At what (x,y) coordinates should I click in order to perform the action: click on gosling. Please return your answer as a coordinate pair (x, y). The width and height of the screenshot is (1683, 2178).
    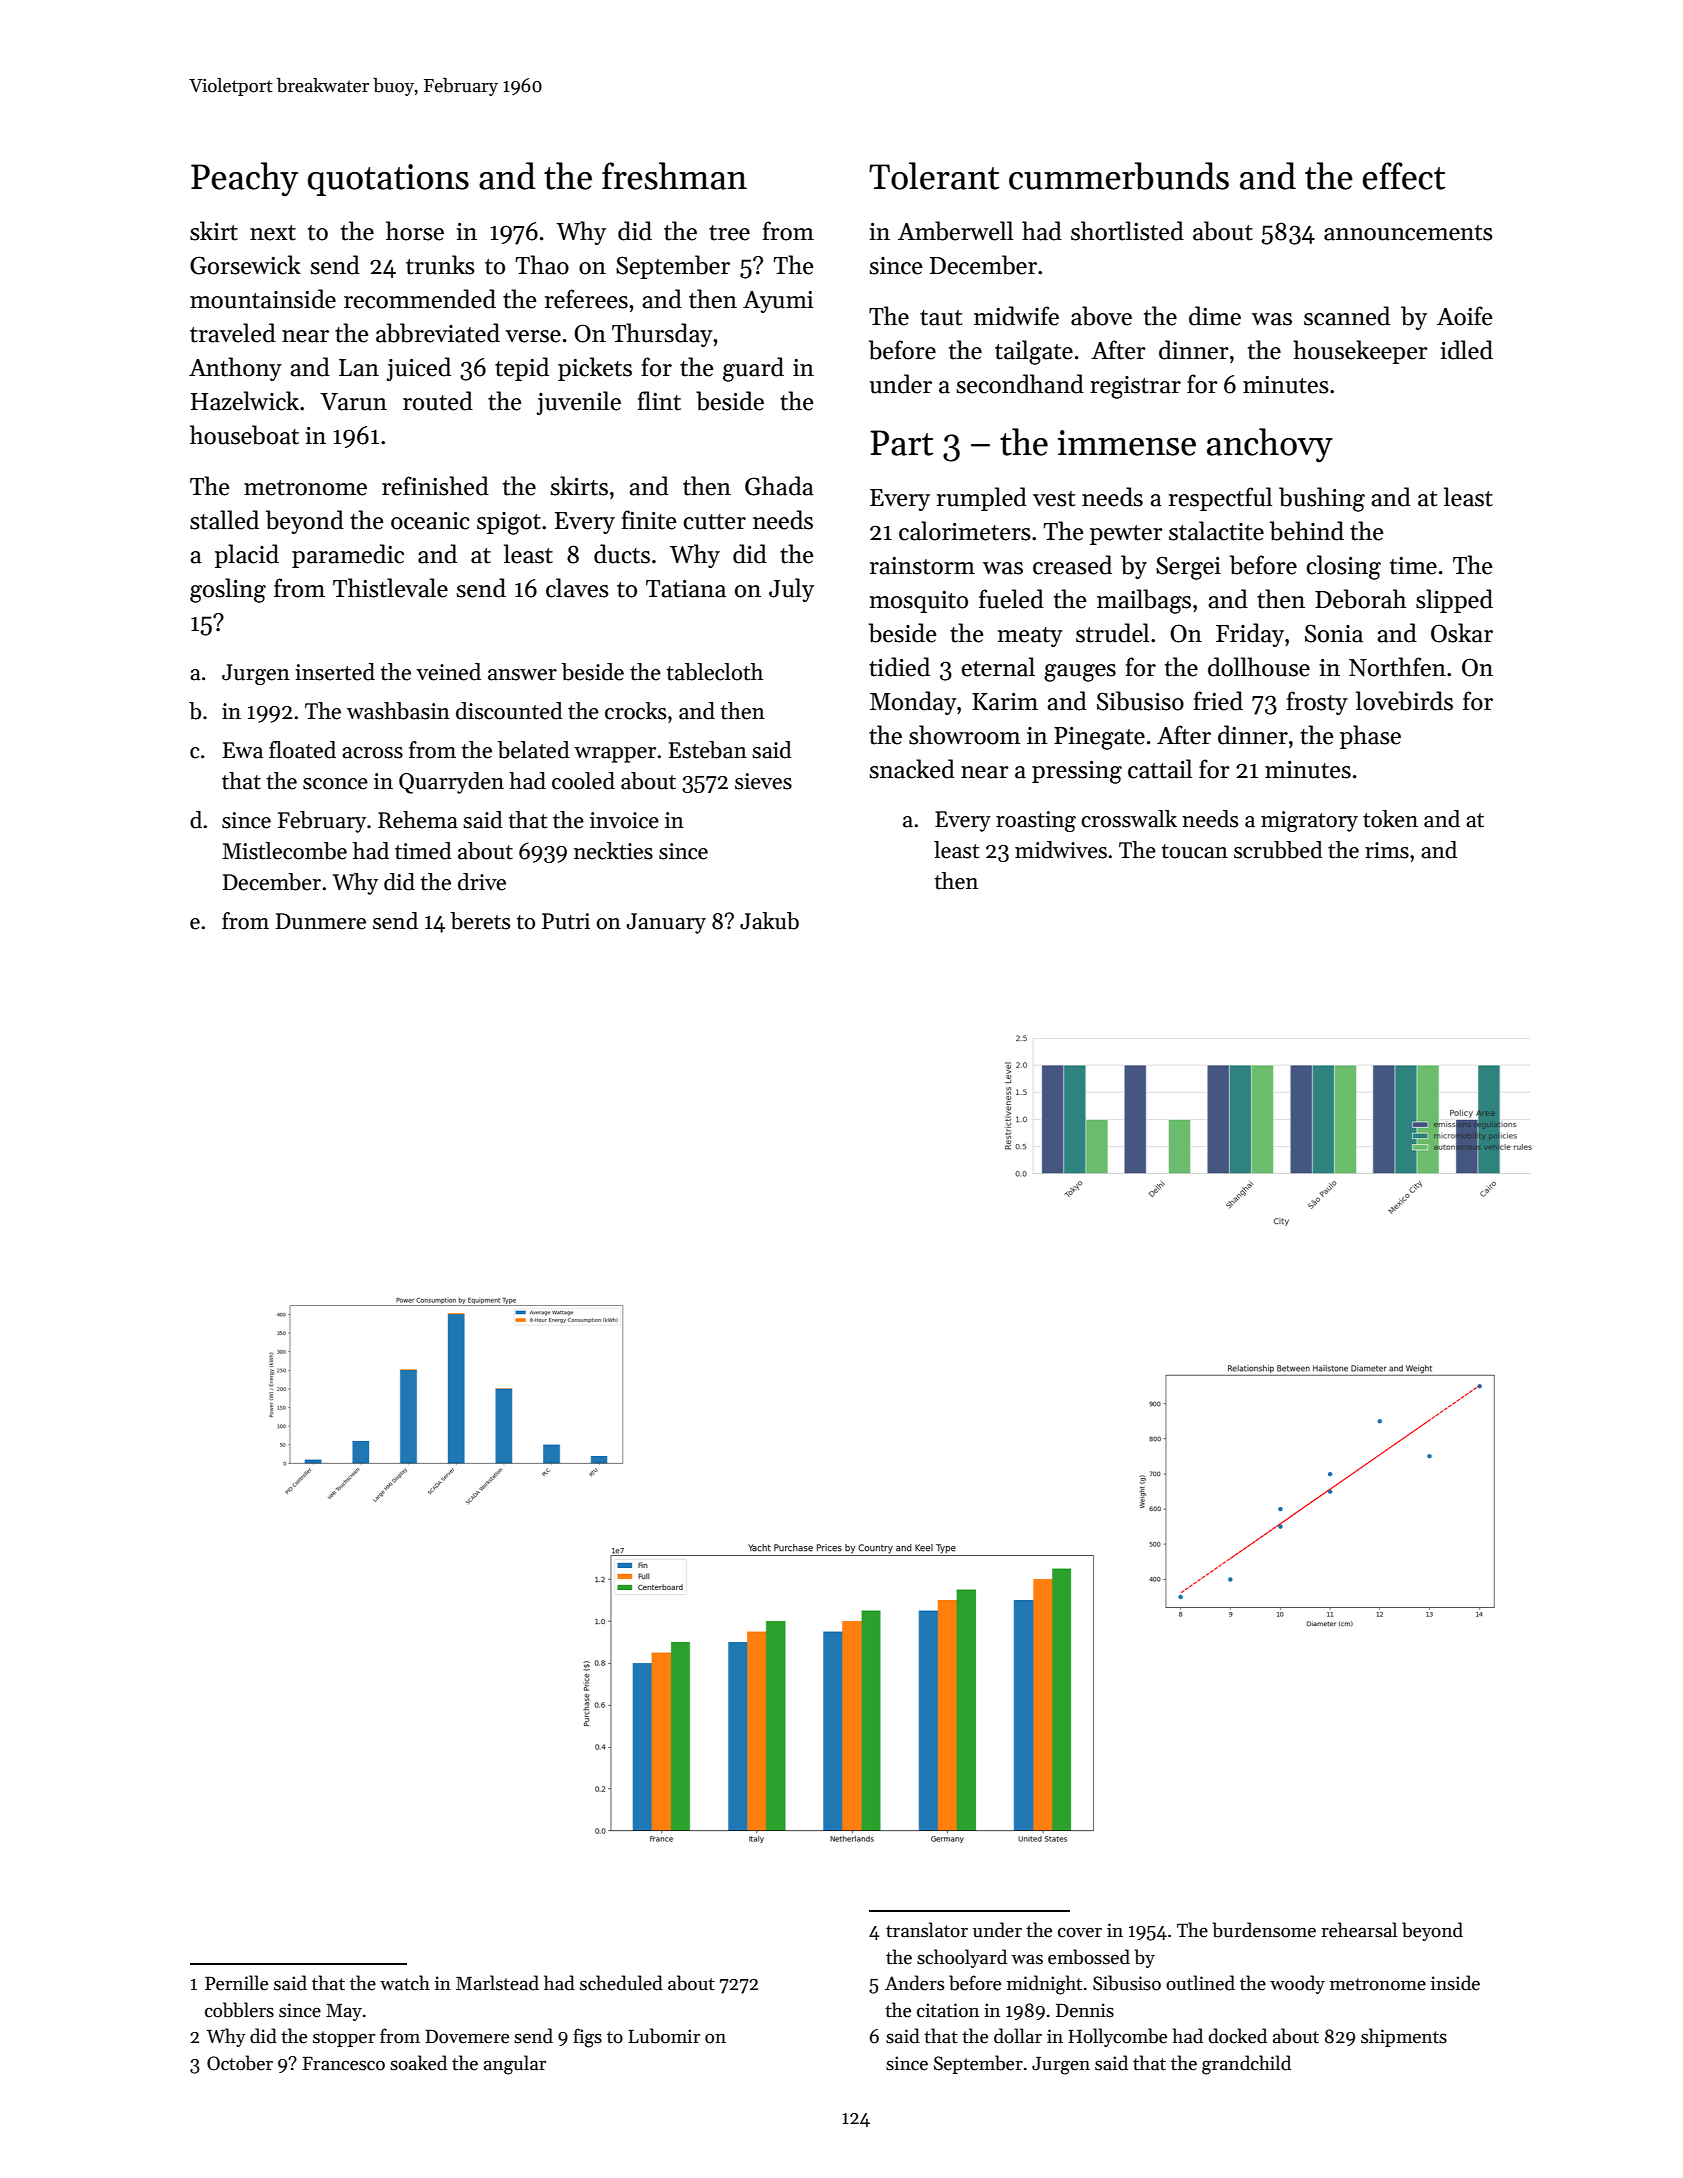
    Looking at the image, I should click on (228, 590).
